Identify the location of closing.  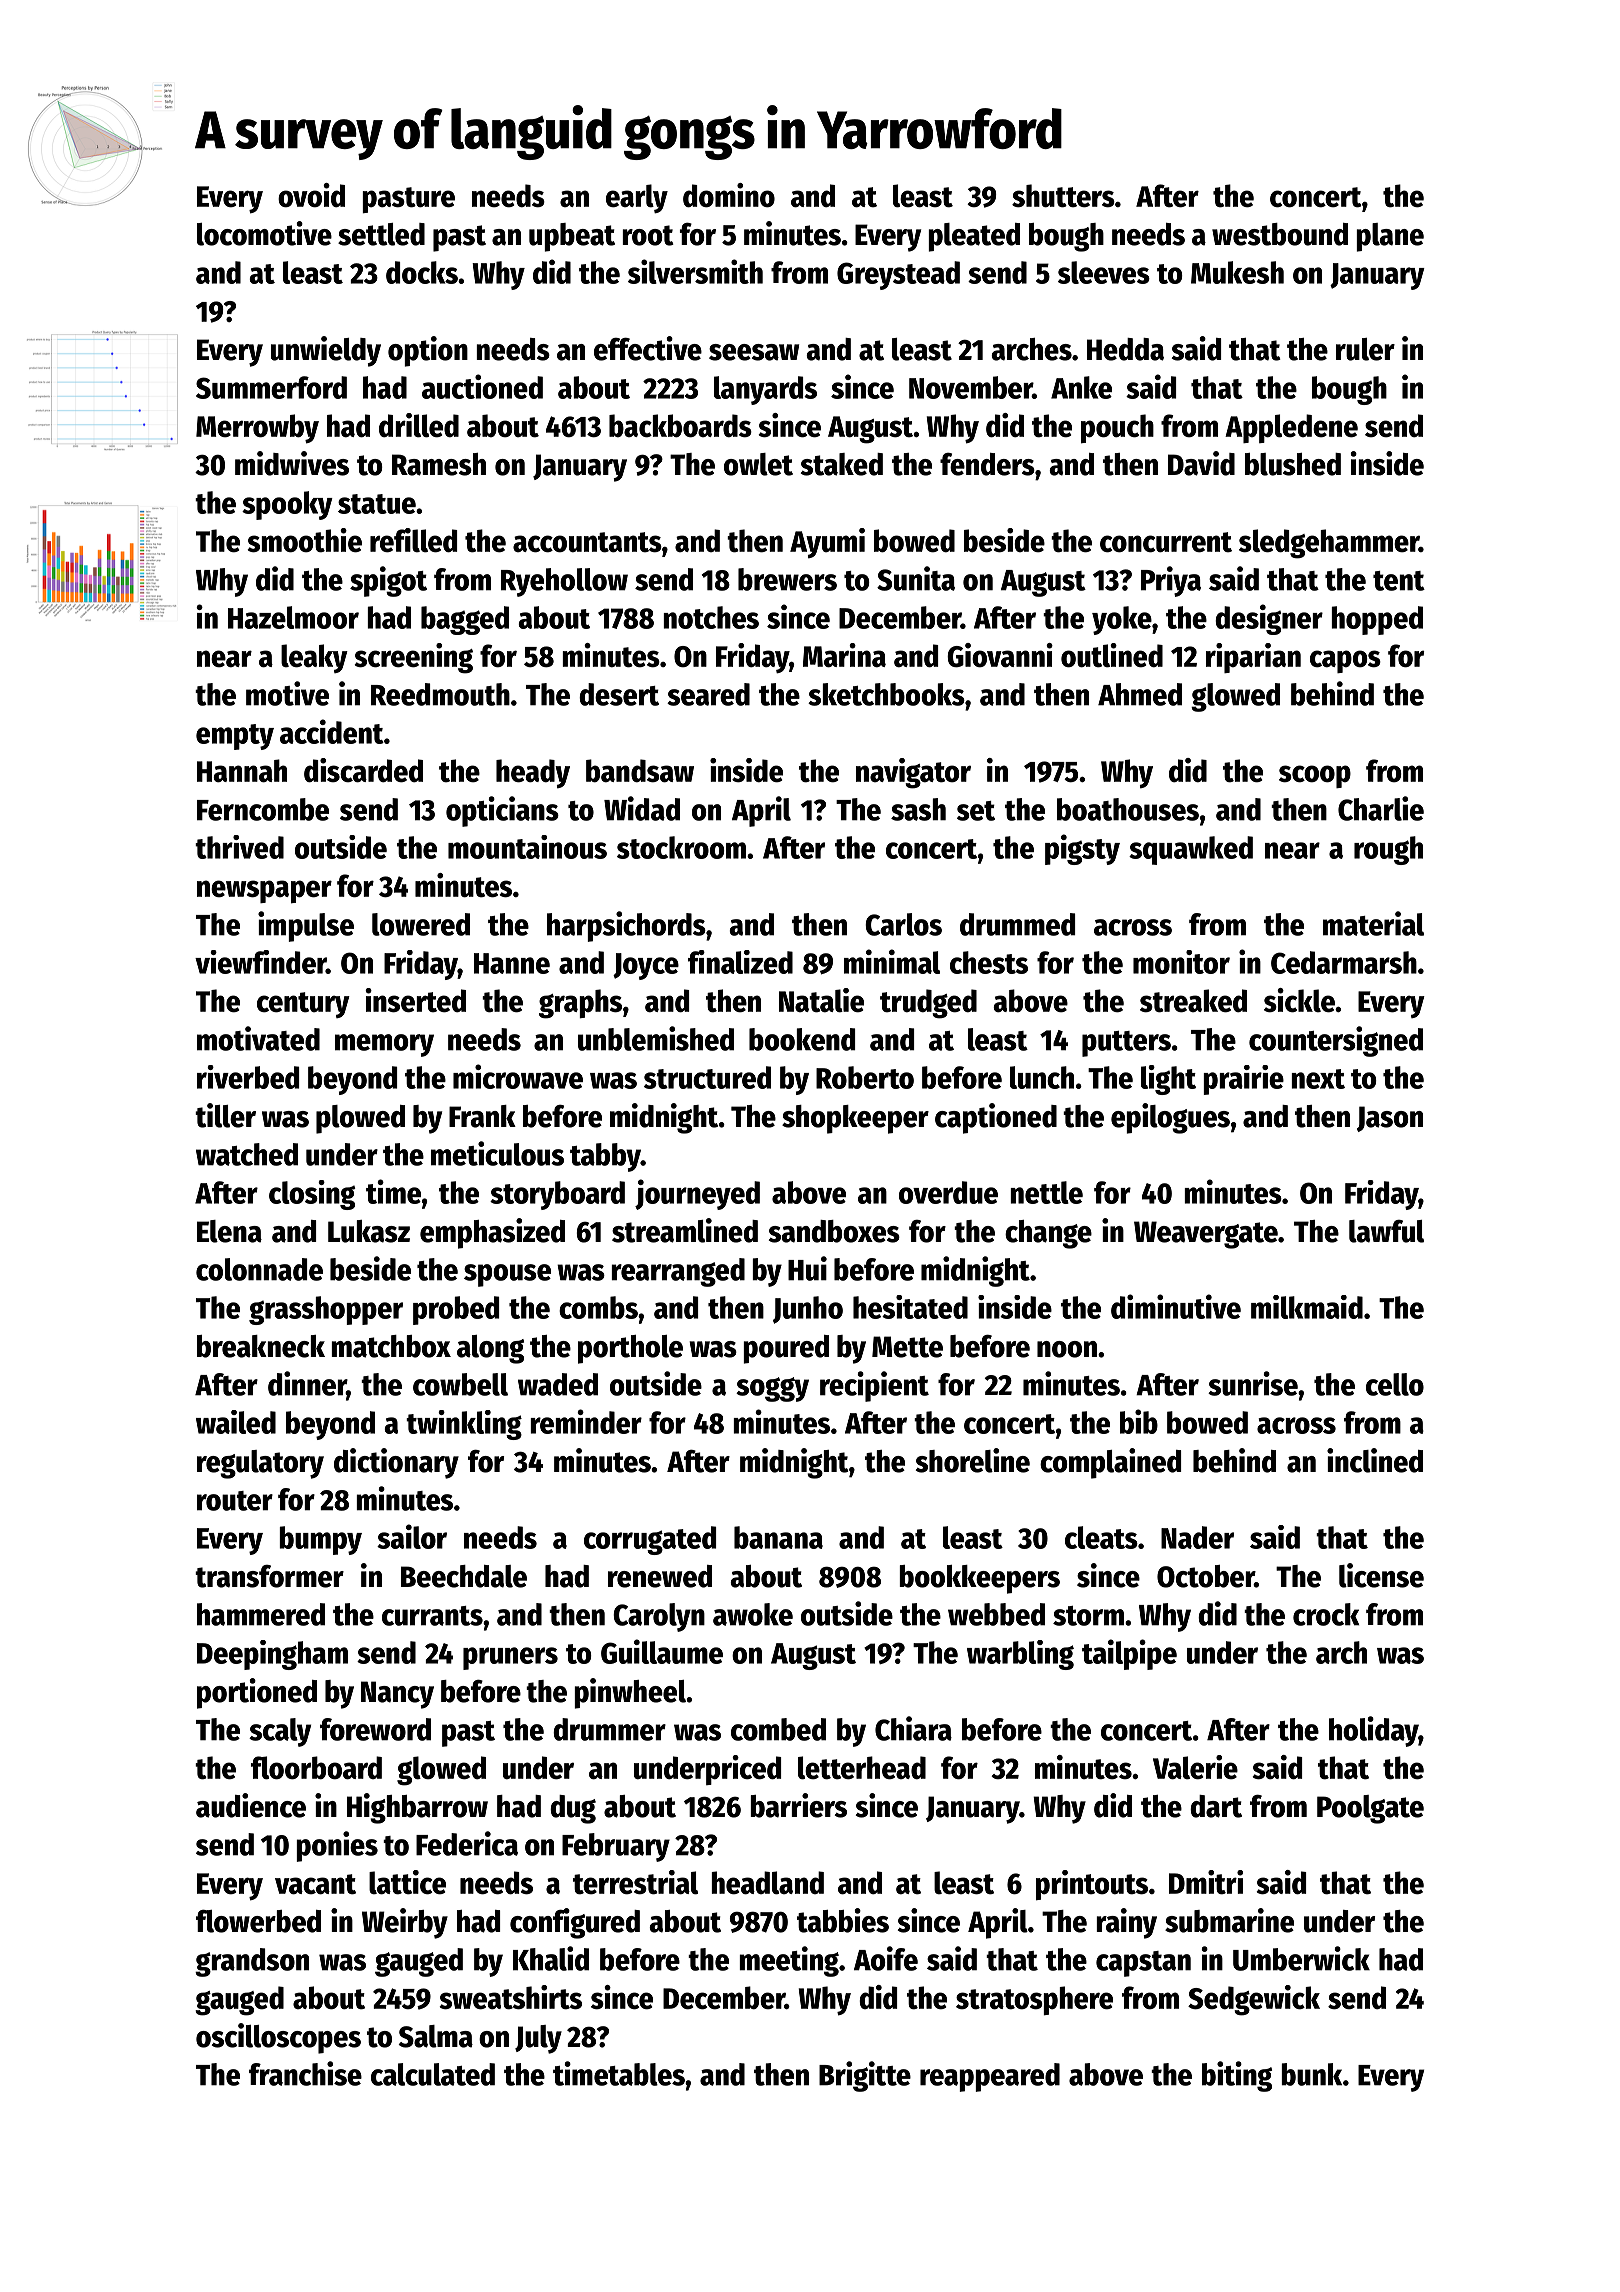
(312, 1195).
